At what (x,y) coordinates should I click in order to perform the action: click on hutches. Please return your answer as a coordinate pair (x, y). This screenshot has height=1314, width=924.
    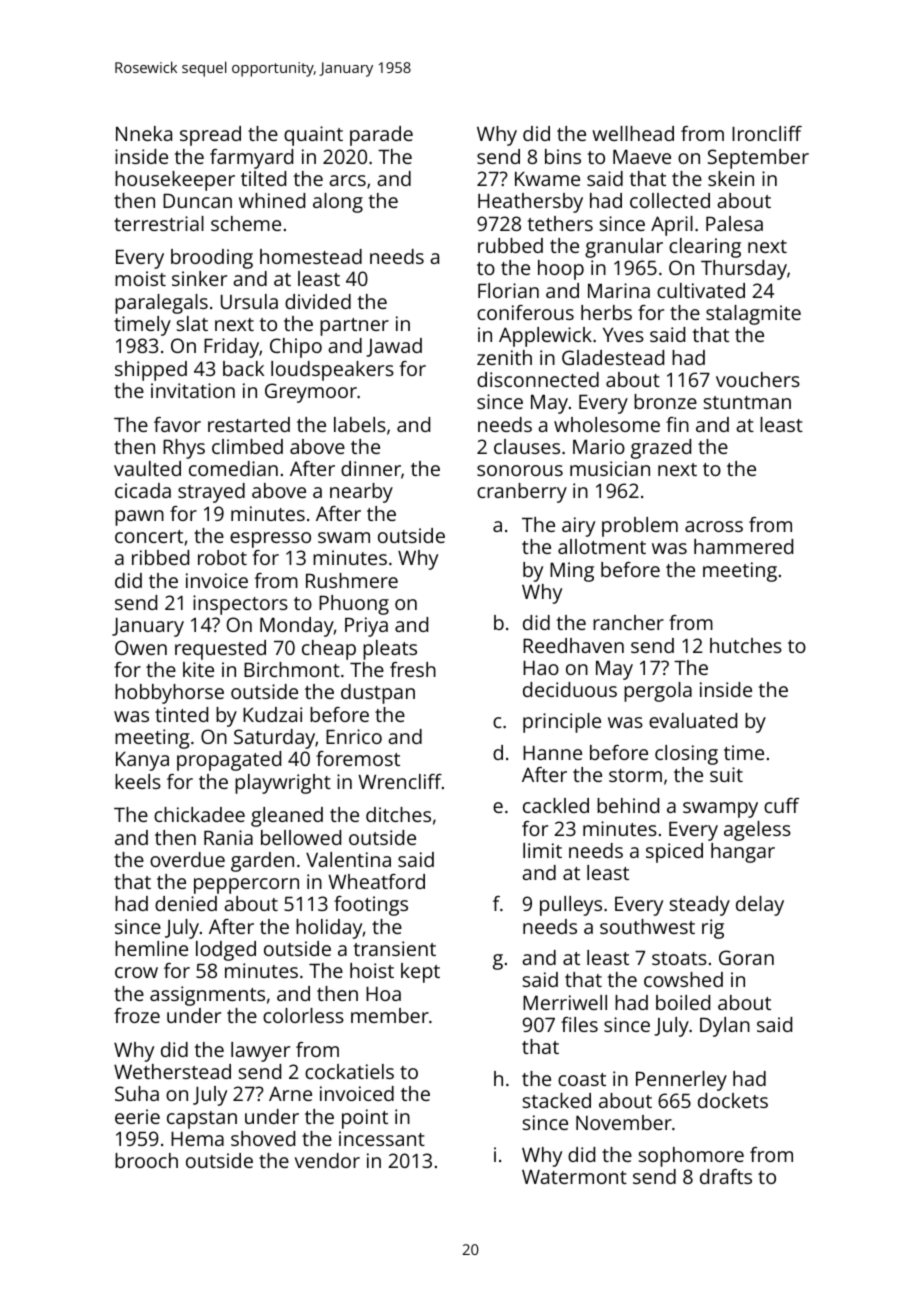
    Looking at the image, I should click on (746, 645).
